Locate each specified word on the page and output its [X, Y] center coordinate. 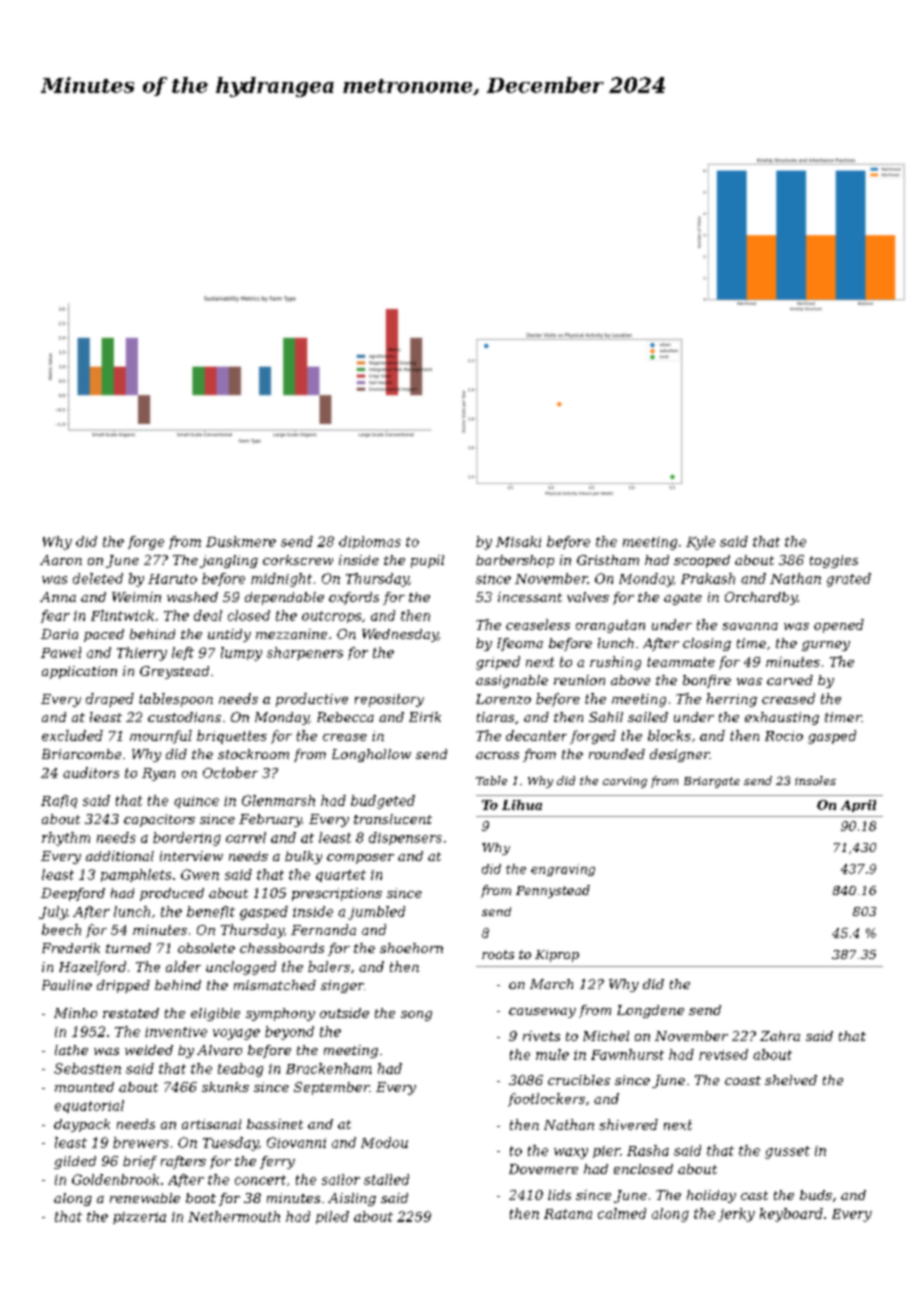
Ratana [568, 1214]
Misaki [518, 541]
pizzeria [139, 1218]
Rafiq [59, 801]
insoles [815, 780]
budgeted [383, 802]
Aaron [61, 560]
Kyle [700, 543]
